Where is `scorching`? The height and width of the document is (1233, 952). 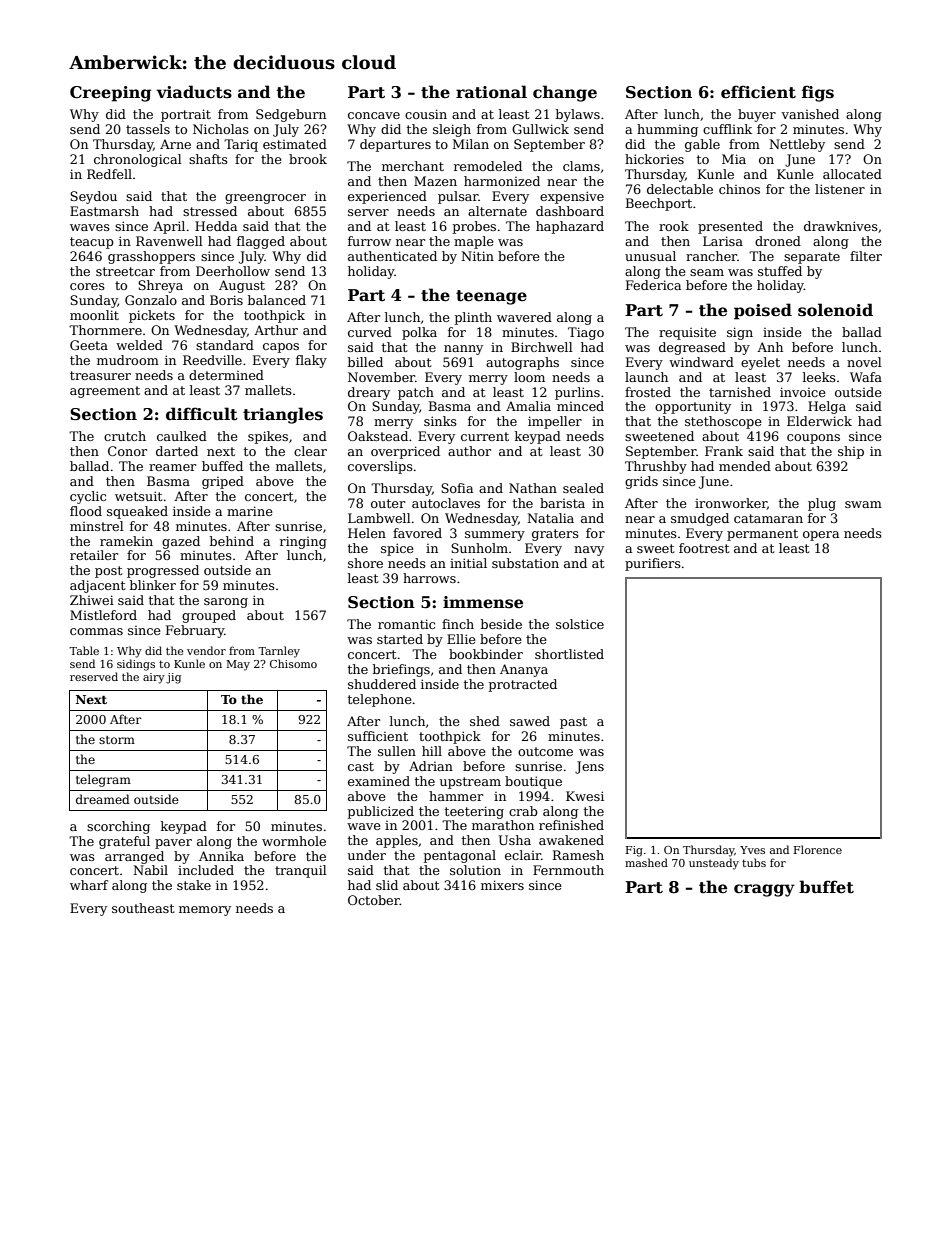 scorching is located at coordinates (118, 827).
